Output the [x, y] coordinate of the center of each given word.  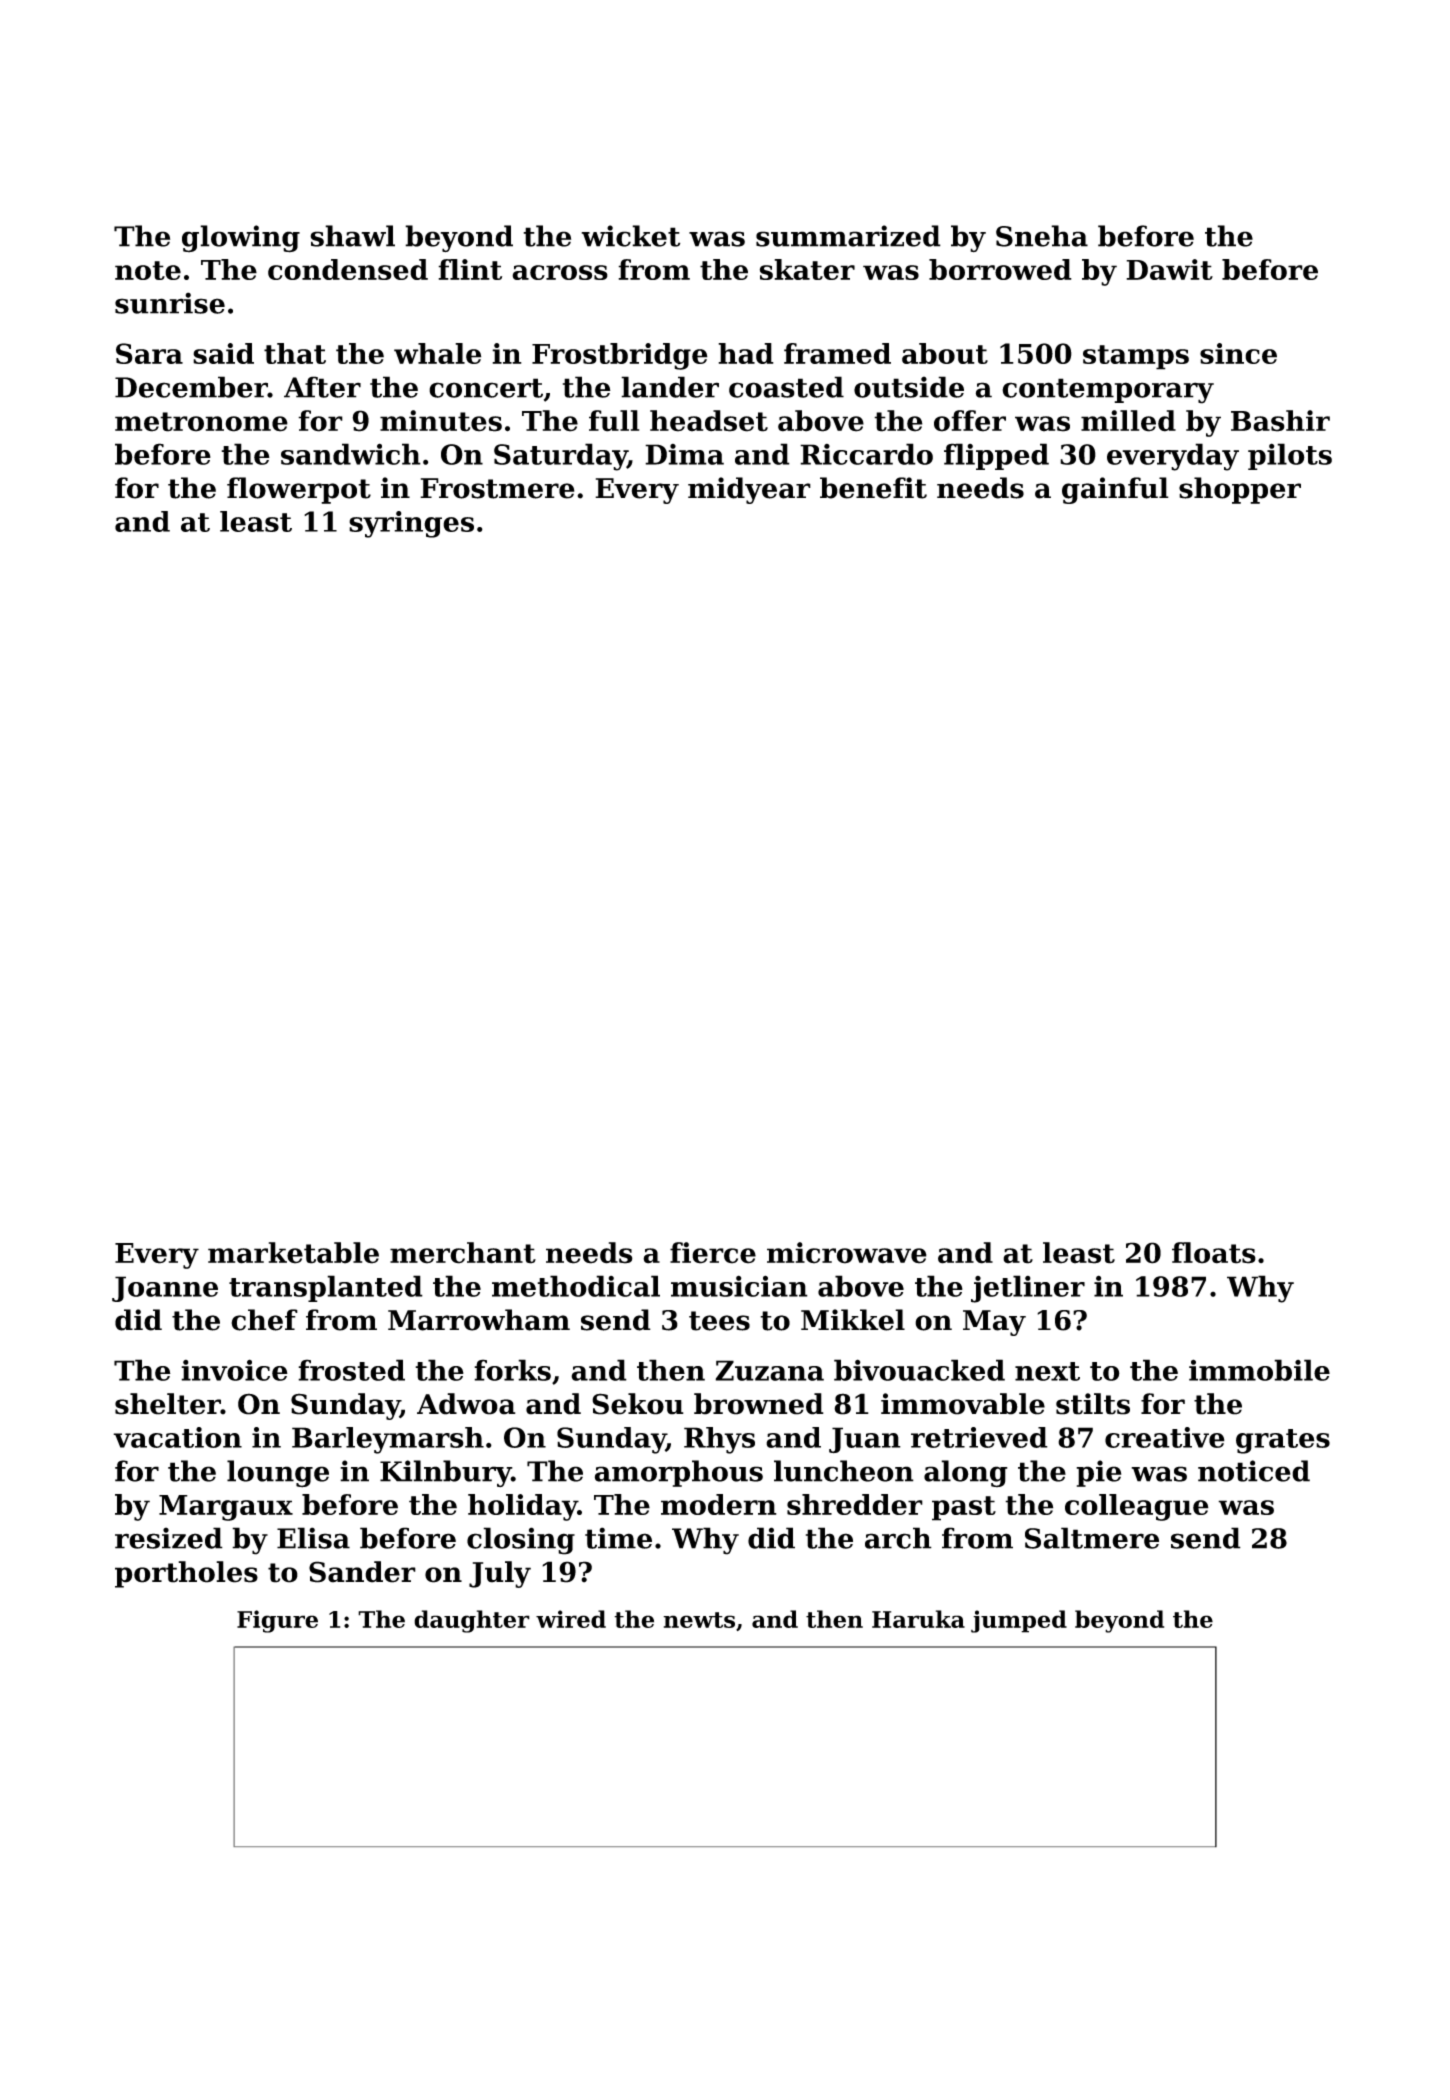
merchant [463, 1253]
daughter [472, 1621]
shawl [352, 236]
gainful [1115, 490]
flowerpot [299, 490]
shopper [1240, 490]
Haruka [918, 1619]
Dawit [1169, 269]
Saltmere [1092, 1538]
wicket [630, 236]
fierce [713, 1253]
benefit [873, 488]
